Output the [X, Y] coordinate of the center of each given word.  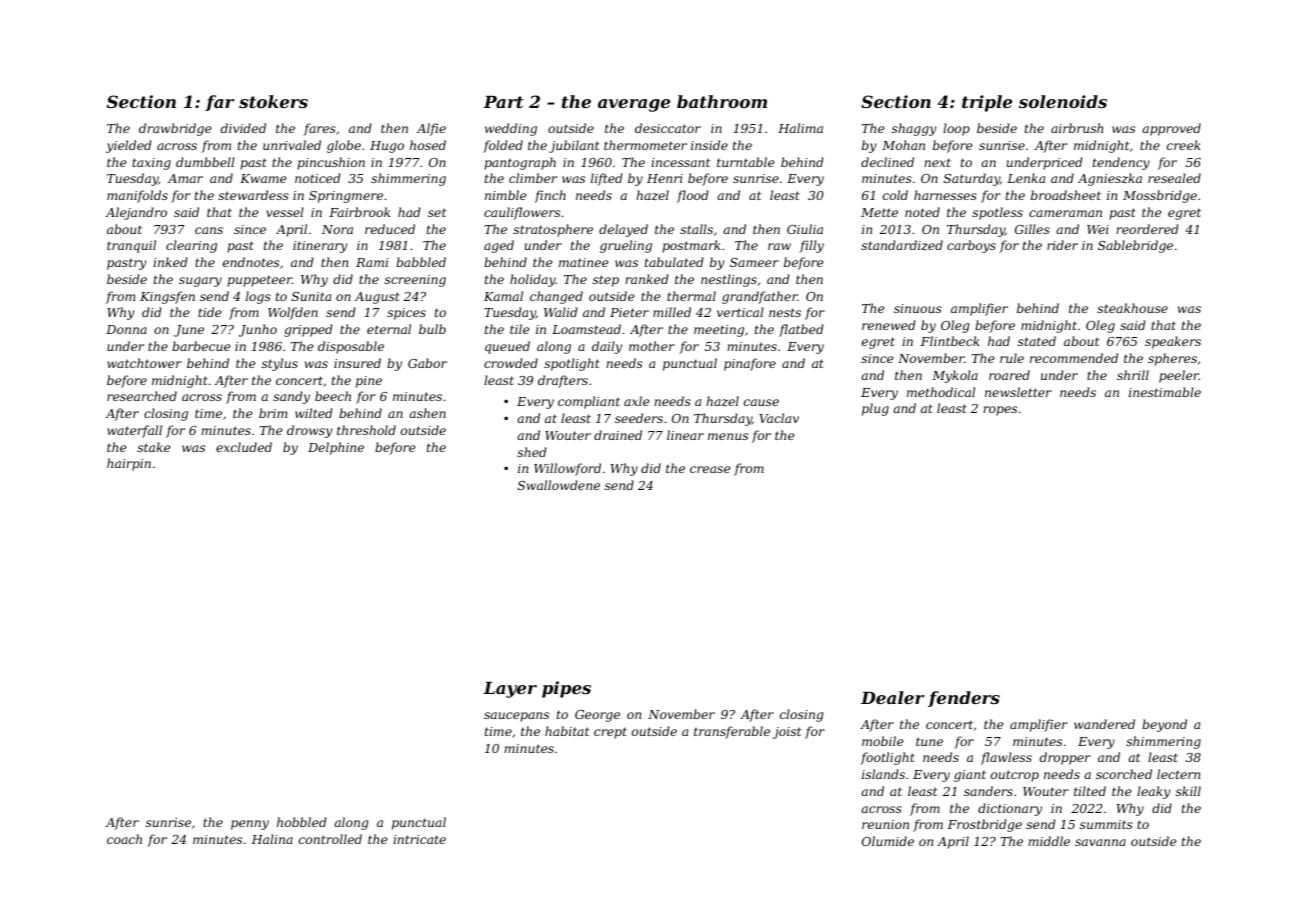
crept [610, 733]
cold [895, 195]
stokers [273, 101]
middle [1049, 841]
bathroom [722, 101]
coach [124, 839]
